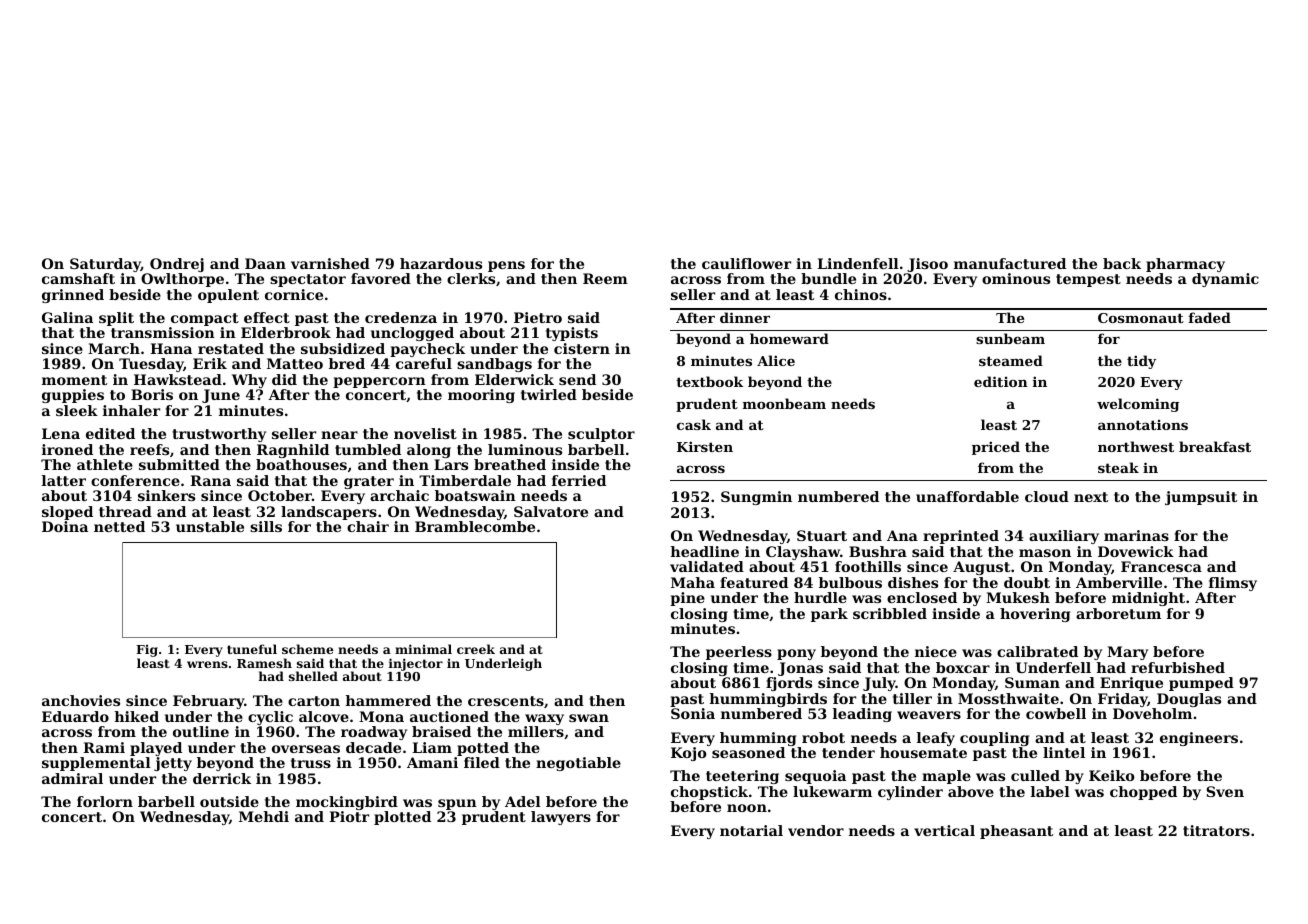 The image size is (1308, 924). I want to click on jumpsuit, so click(1201, 498).
